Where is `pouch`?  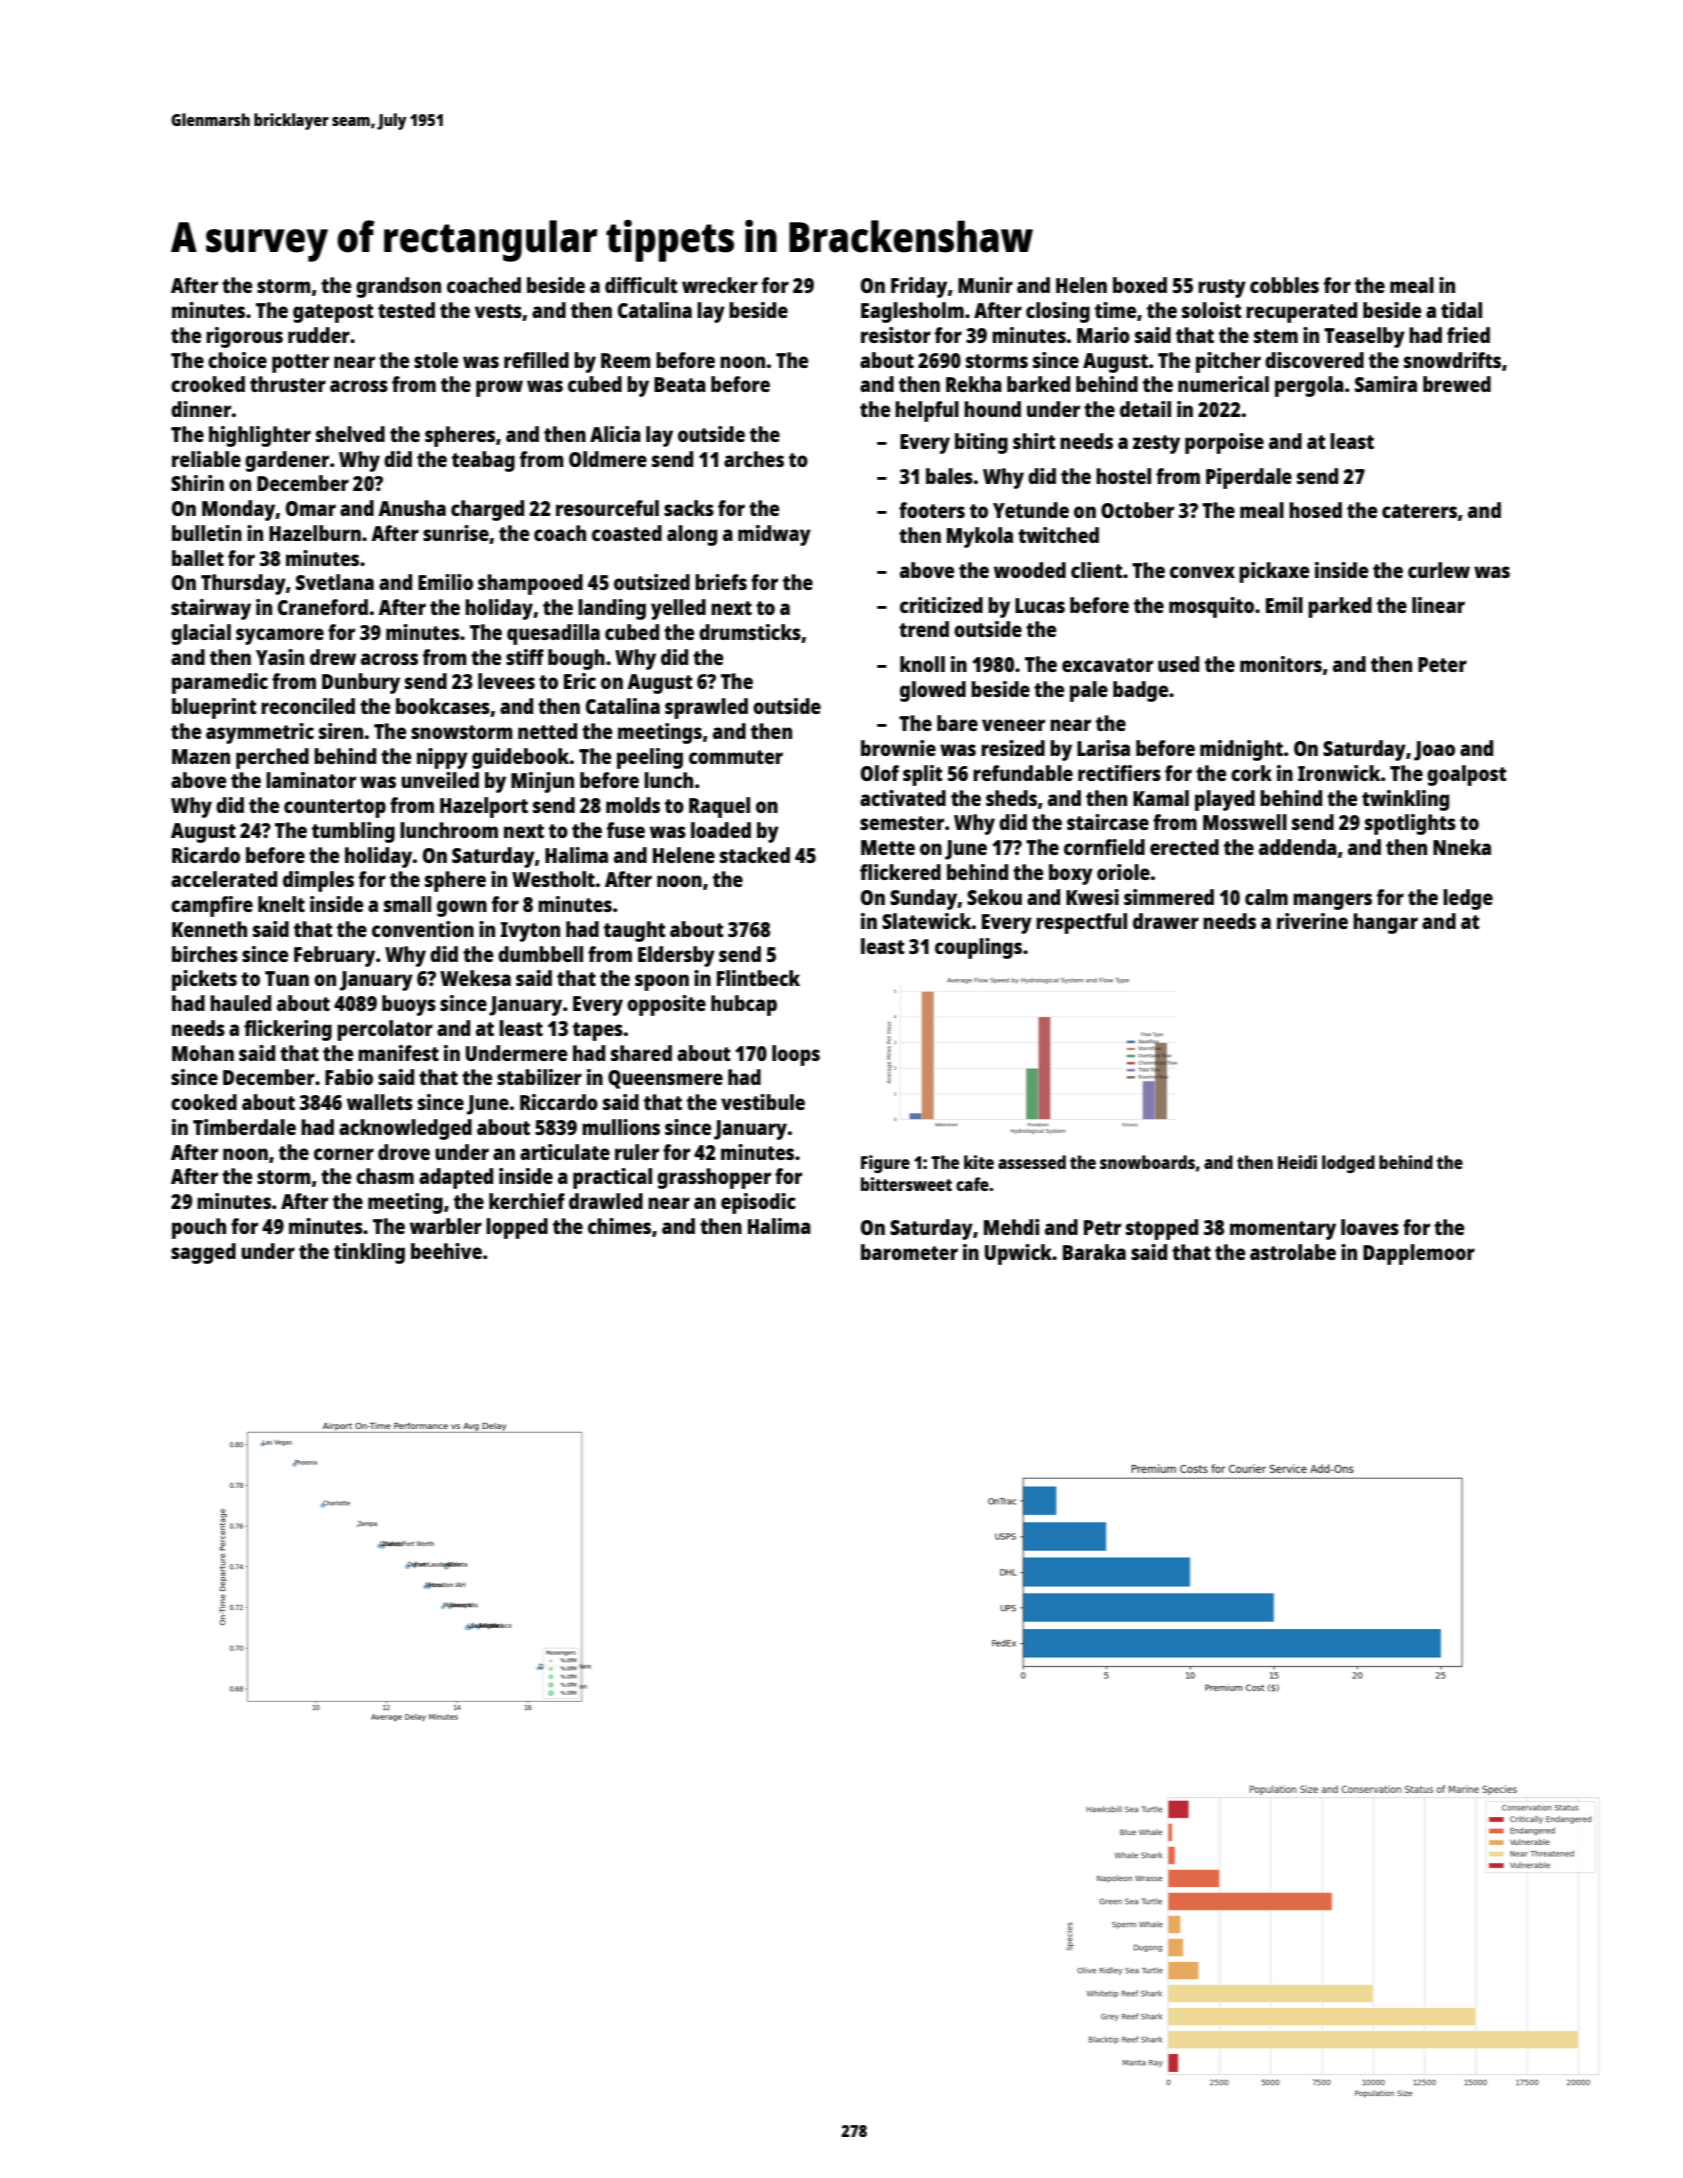
pouch is located at coordinates (199, 1228).
